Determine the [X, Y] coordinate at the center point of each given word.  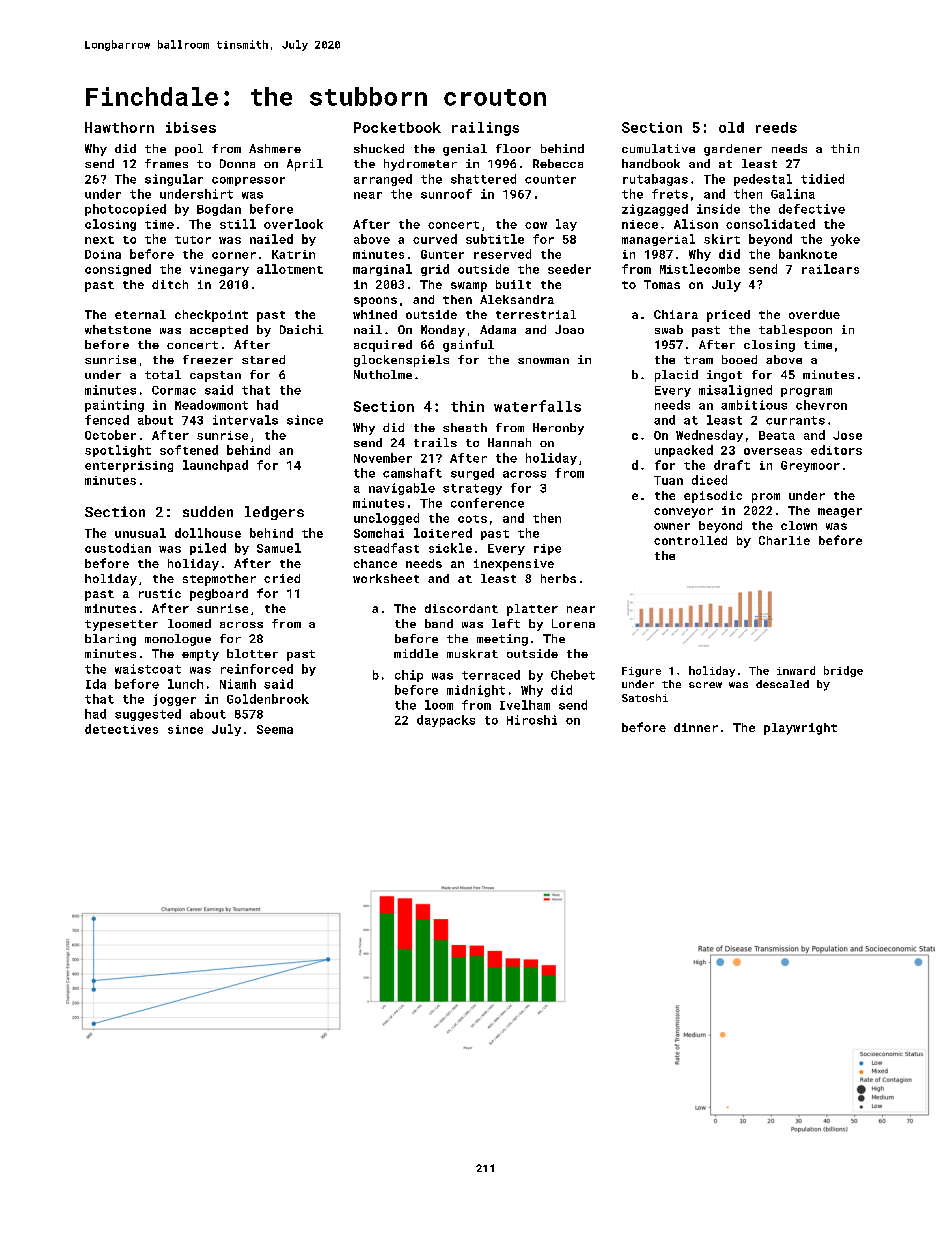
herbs [558, 578]
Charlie [784, 540]
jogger [174, 700]
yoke [845, 240]
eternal [140, 314]
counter [550, 179]
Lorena [573, 623]
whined [375, 314]
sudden [208, 511]
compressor [248, 181]
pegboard [219, 595]
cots [472, 519]
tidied [822, 179]
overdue [814, 314]
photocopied [125, 210]
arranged [383, 180]
